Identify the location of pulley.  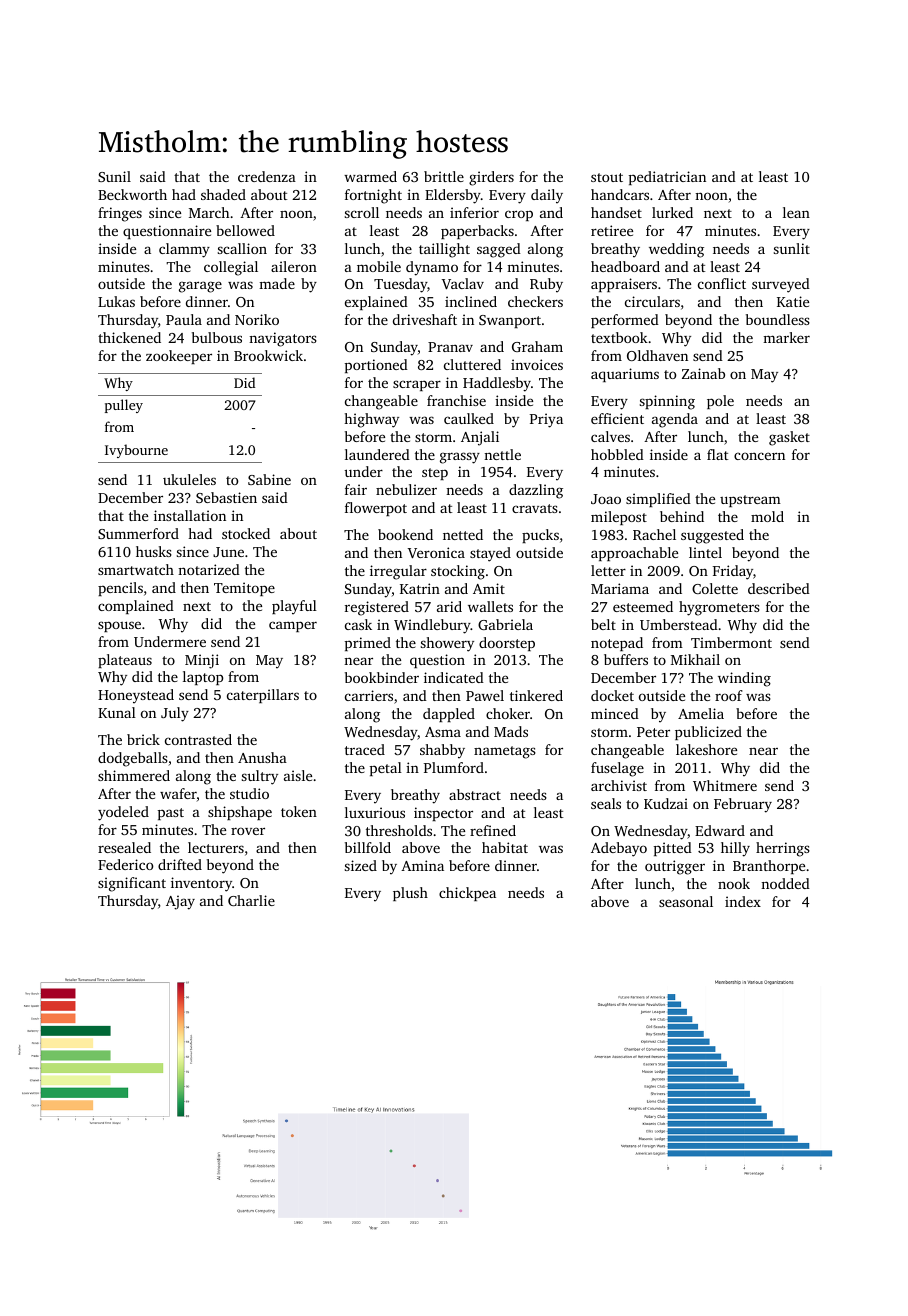
(124, 406).
